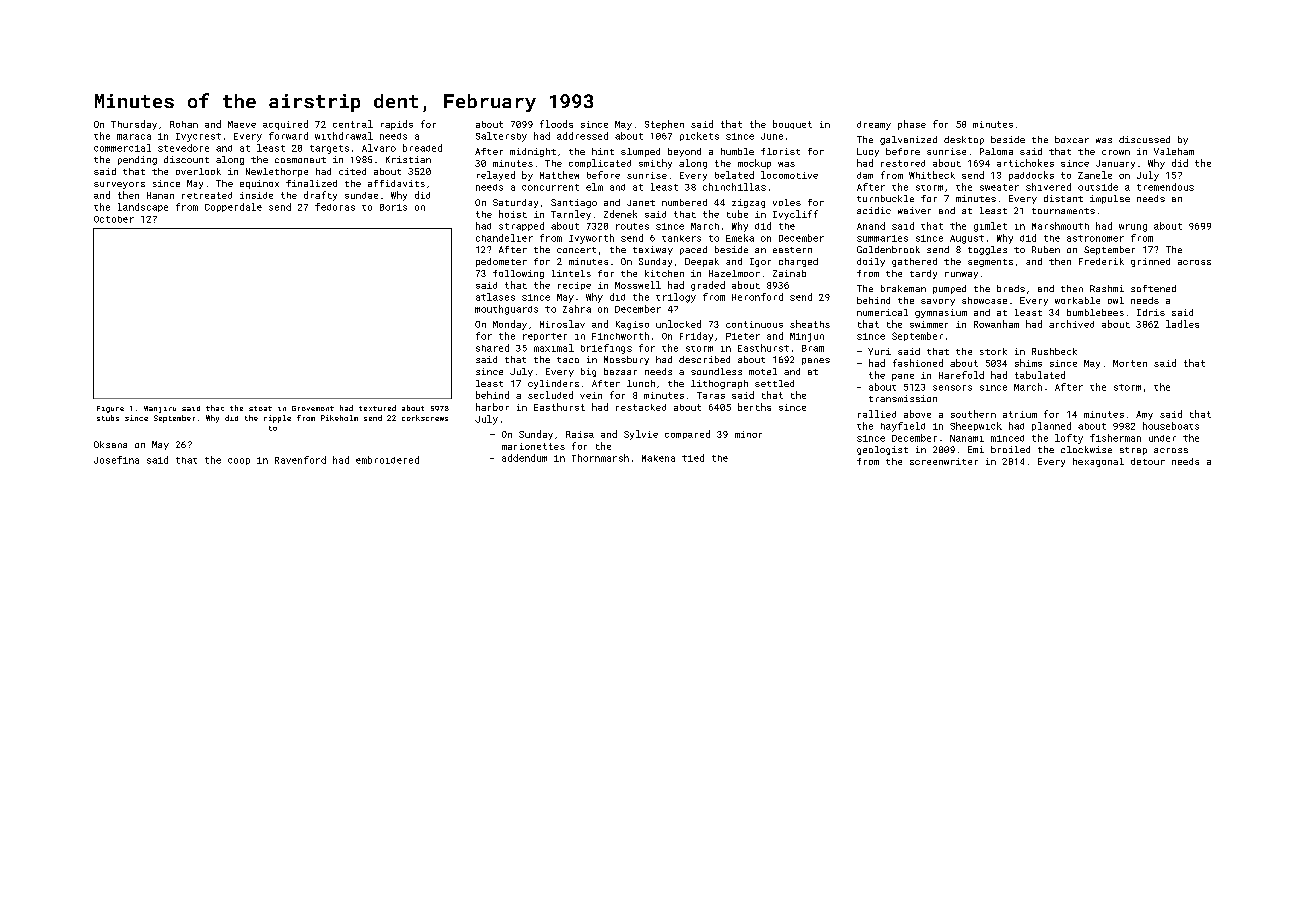 This screenshot has width=1308, height=924. I want to click on fedoras, so click(335, 207).
